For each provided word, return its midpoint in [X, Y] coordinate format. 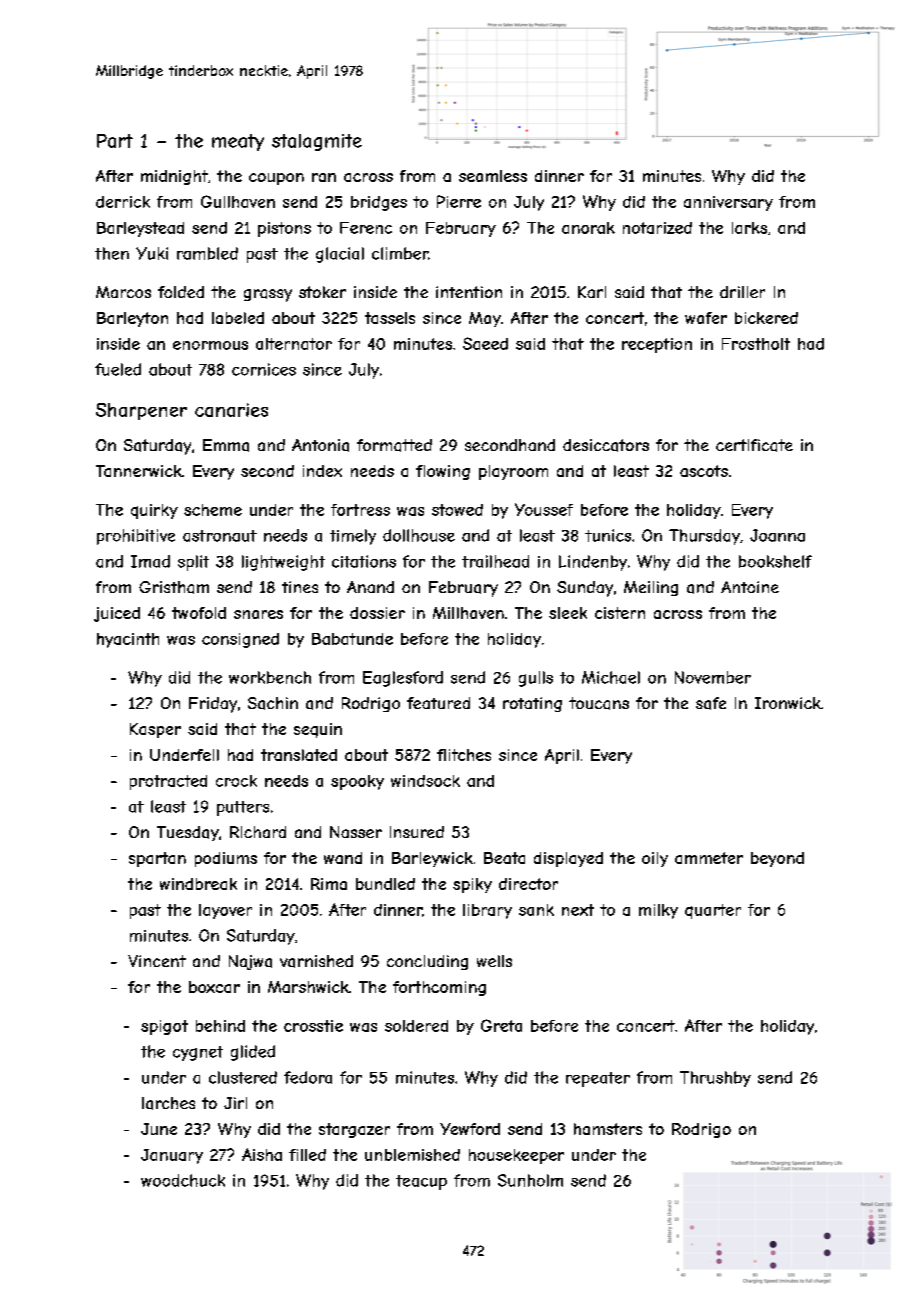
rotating [532, 704]
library [487, 911]
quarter [713, 911]
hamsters [608, 1129]
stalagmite [317, 142]
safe [711, 703]
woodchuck [183, 1180]
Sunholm [530, 1180]
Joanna [777, 535]
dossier [377, 613]
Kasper [155, 730]
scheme [213, 510]
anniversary [728, 203]
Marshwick [308, 987]
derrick [123, 202]
